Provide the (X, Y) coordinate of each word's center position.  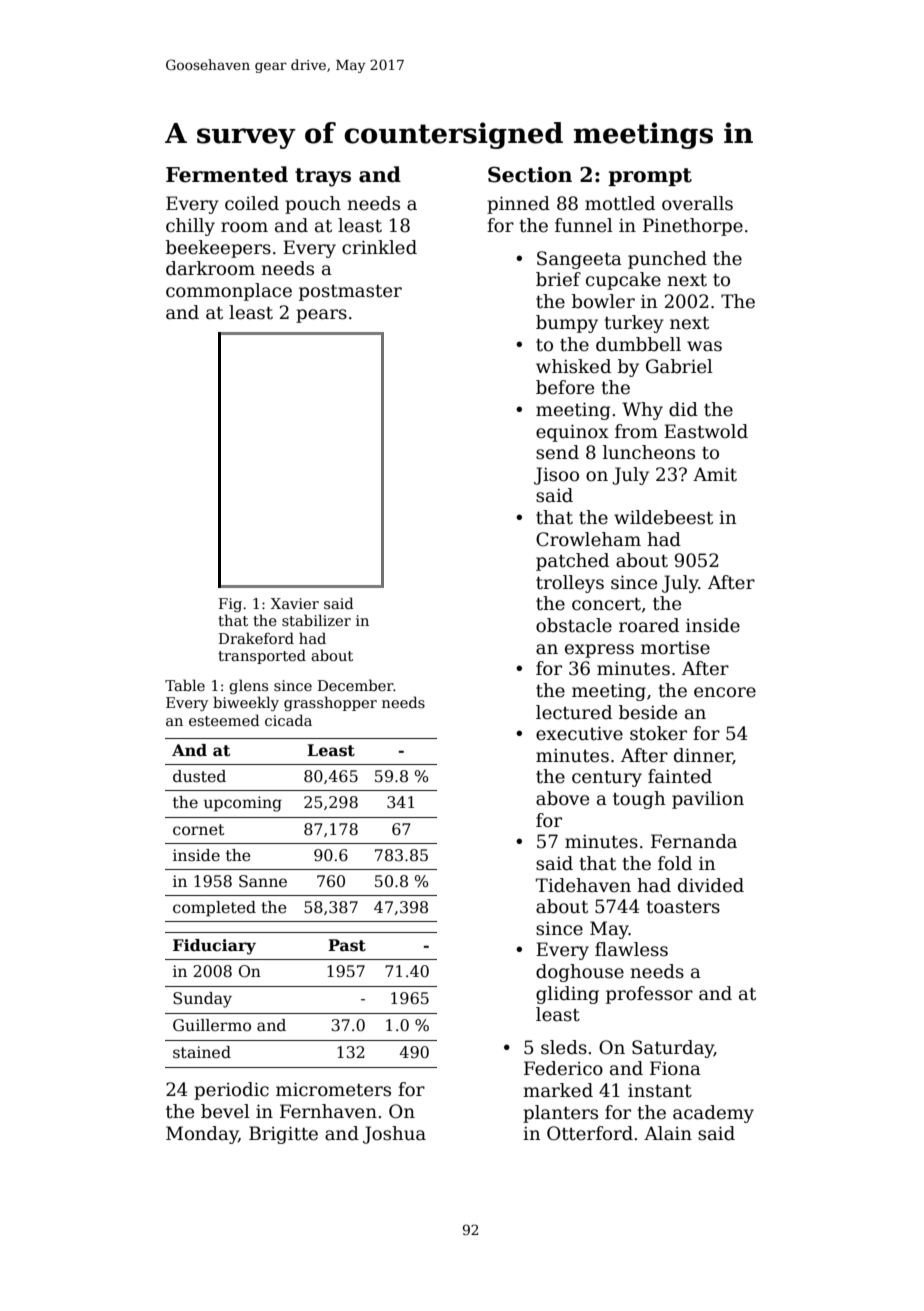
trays (323, 177)
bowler (603, 301)
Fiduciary (214, 947)
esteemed (224, 720)
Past (347, 945)
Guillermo (212, 1025)
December (356, 685)
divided (711, 885)
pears (321, 316)
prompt (650, 177)
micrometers (333, 1089)
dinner (703, 756)
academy (713, 1114)
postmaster (350, 293)
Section (530, 174)
